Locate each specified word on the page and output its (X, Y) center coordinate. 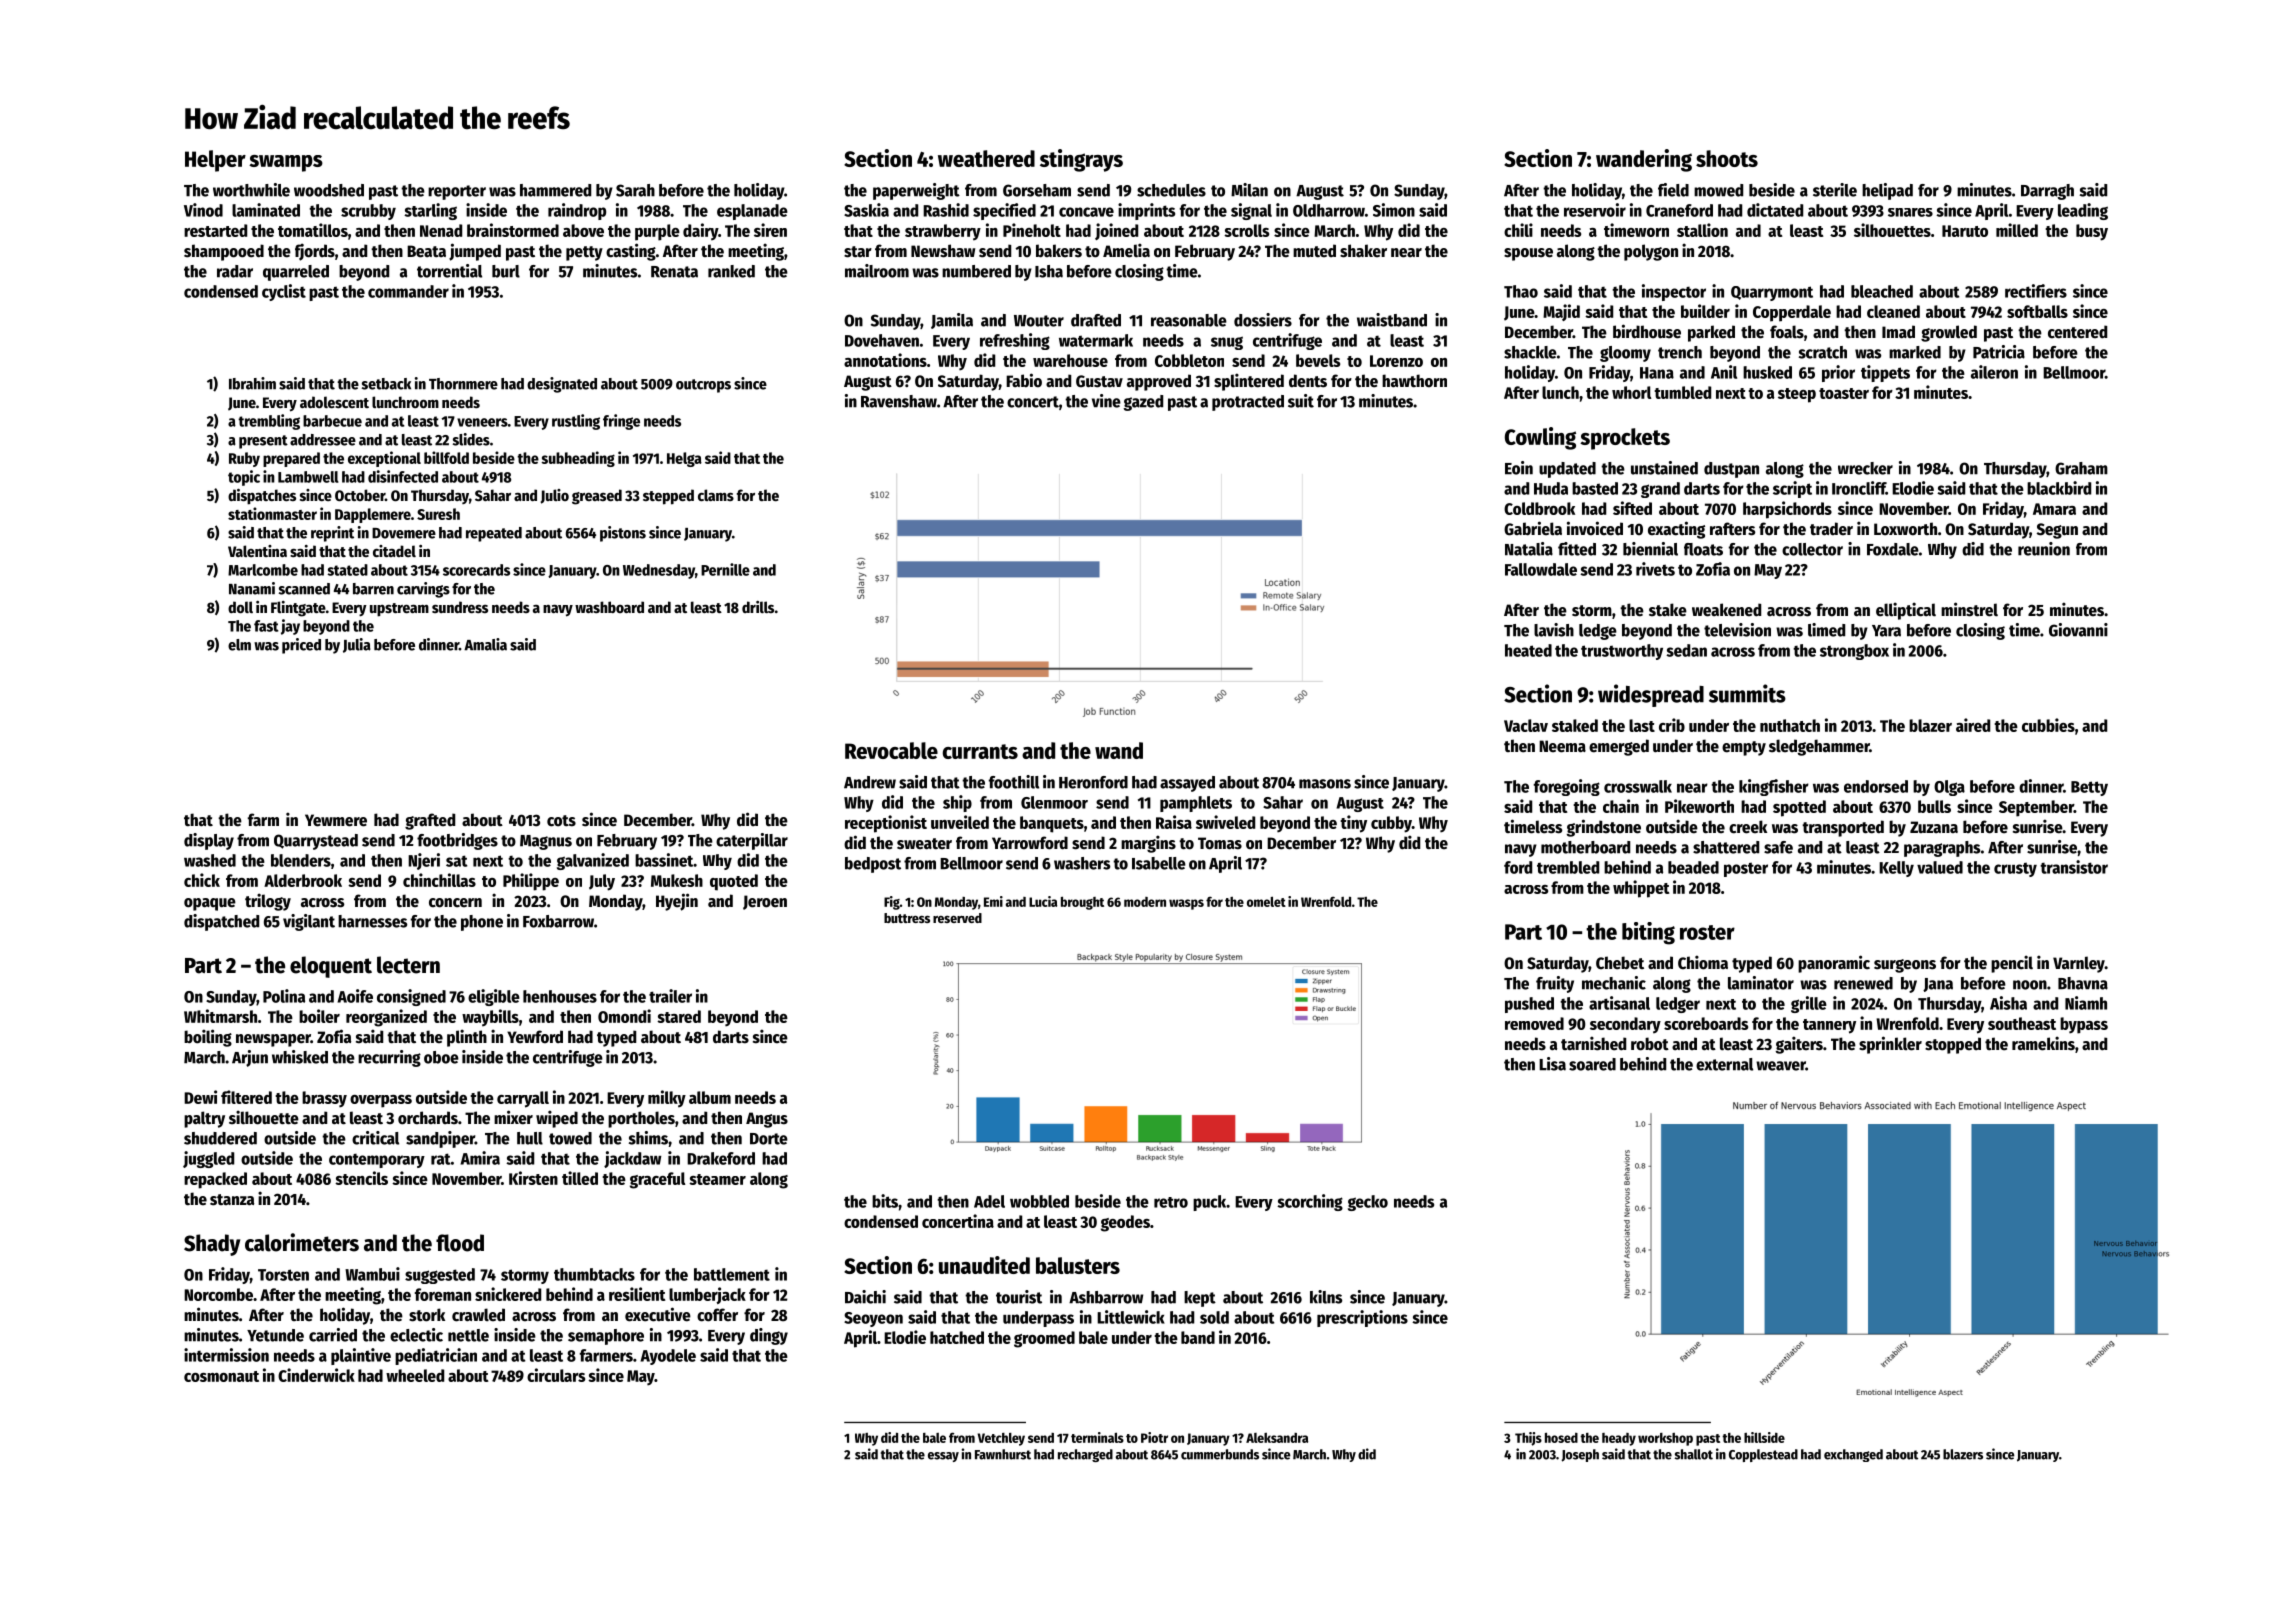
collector (1812, 549)
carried (333, 1335)
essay (943, 1457)
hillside (1764, 1437)
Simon (1394, 210)
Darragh (2047, 192)
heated (1528, 650)
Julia (357, 645)
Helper (215, 161)
